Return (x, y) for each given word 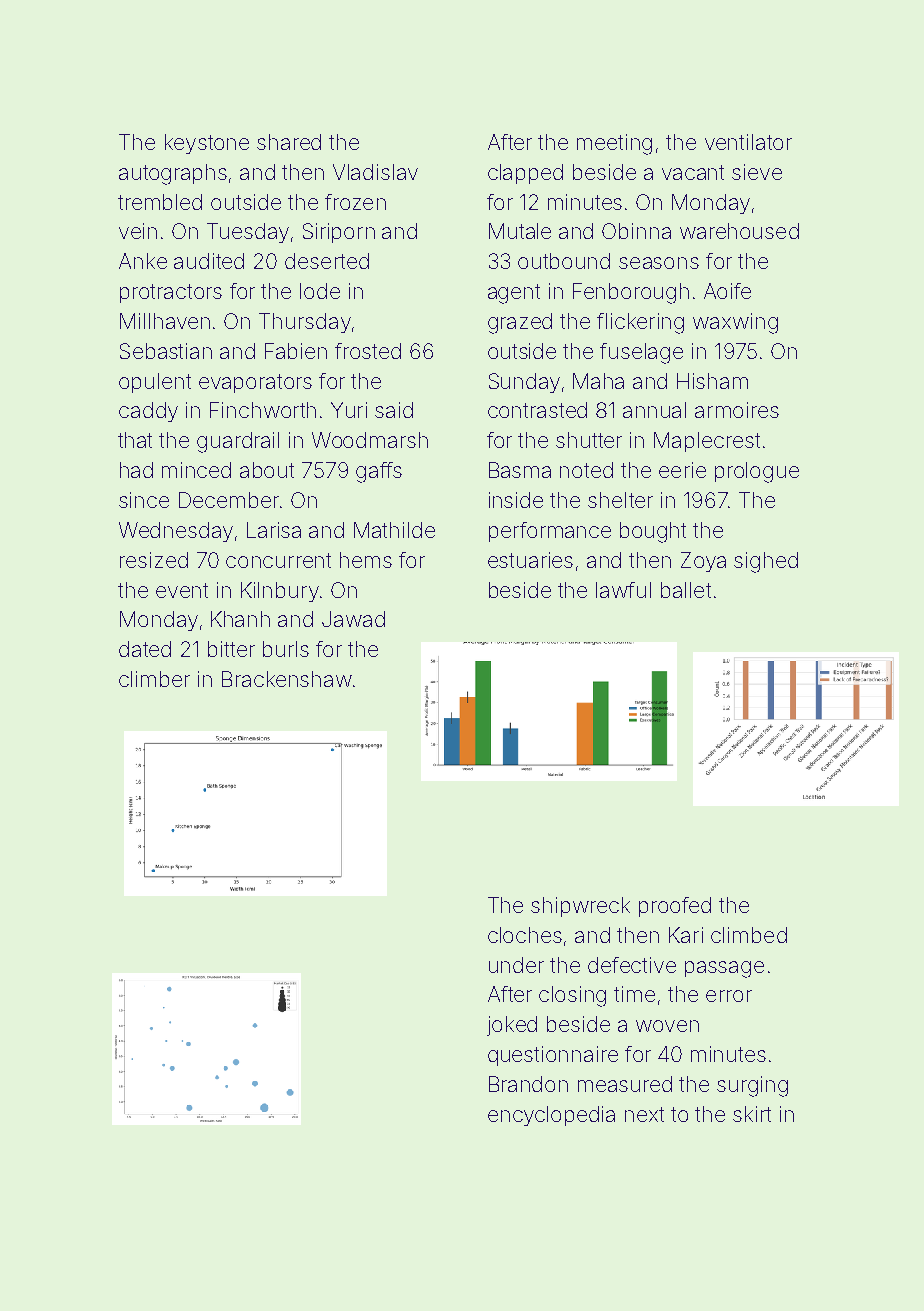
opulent (155, 383)
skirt (752, 1114)
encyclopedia (551, 1116)
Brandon (528, 1084)
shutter (589, 440)
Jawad (353, 619)
